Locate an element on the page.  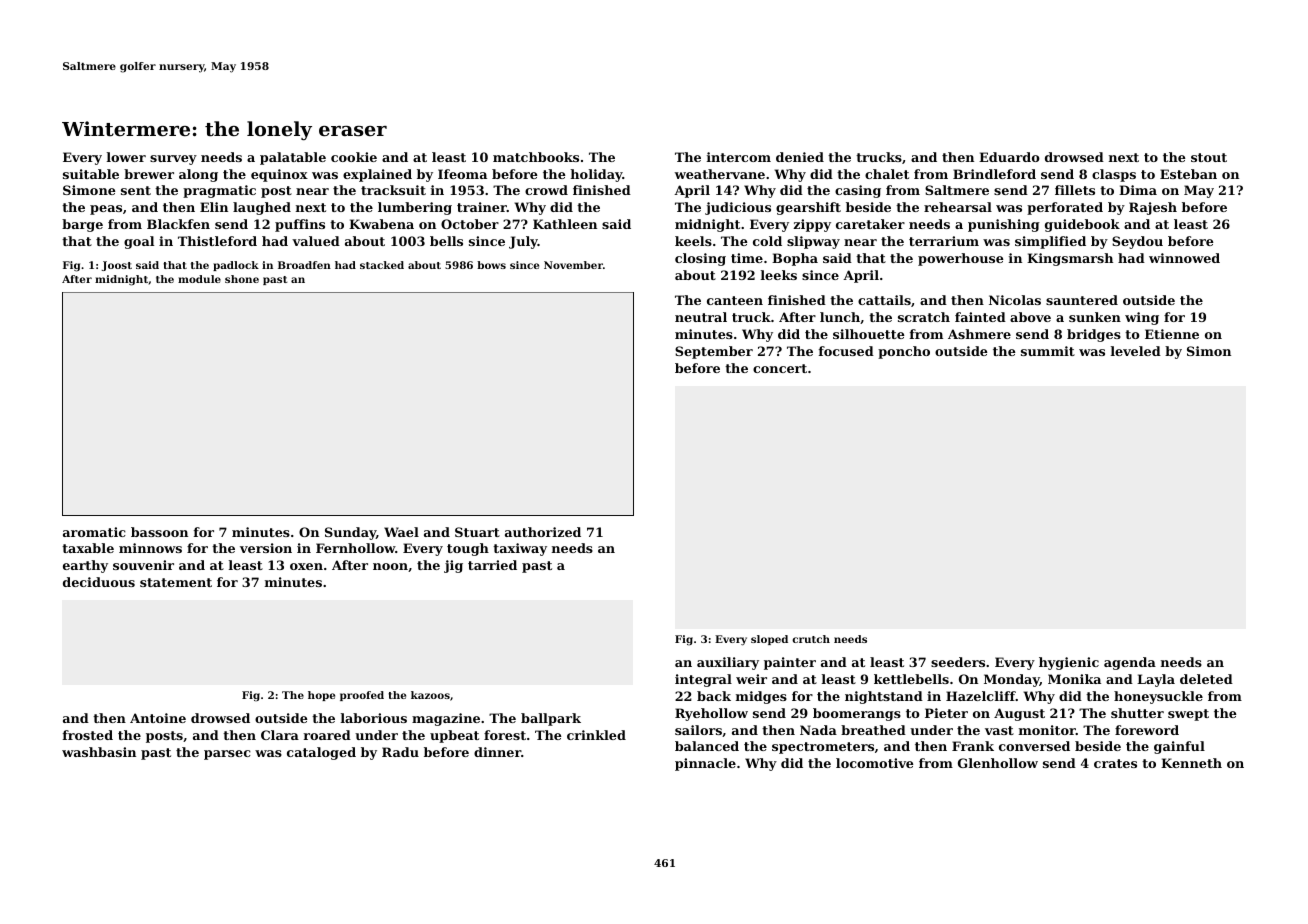
keels is located at coordinates (693, 241).
